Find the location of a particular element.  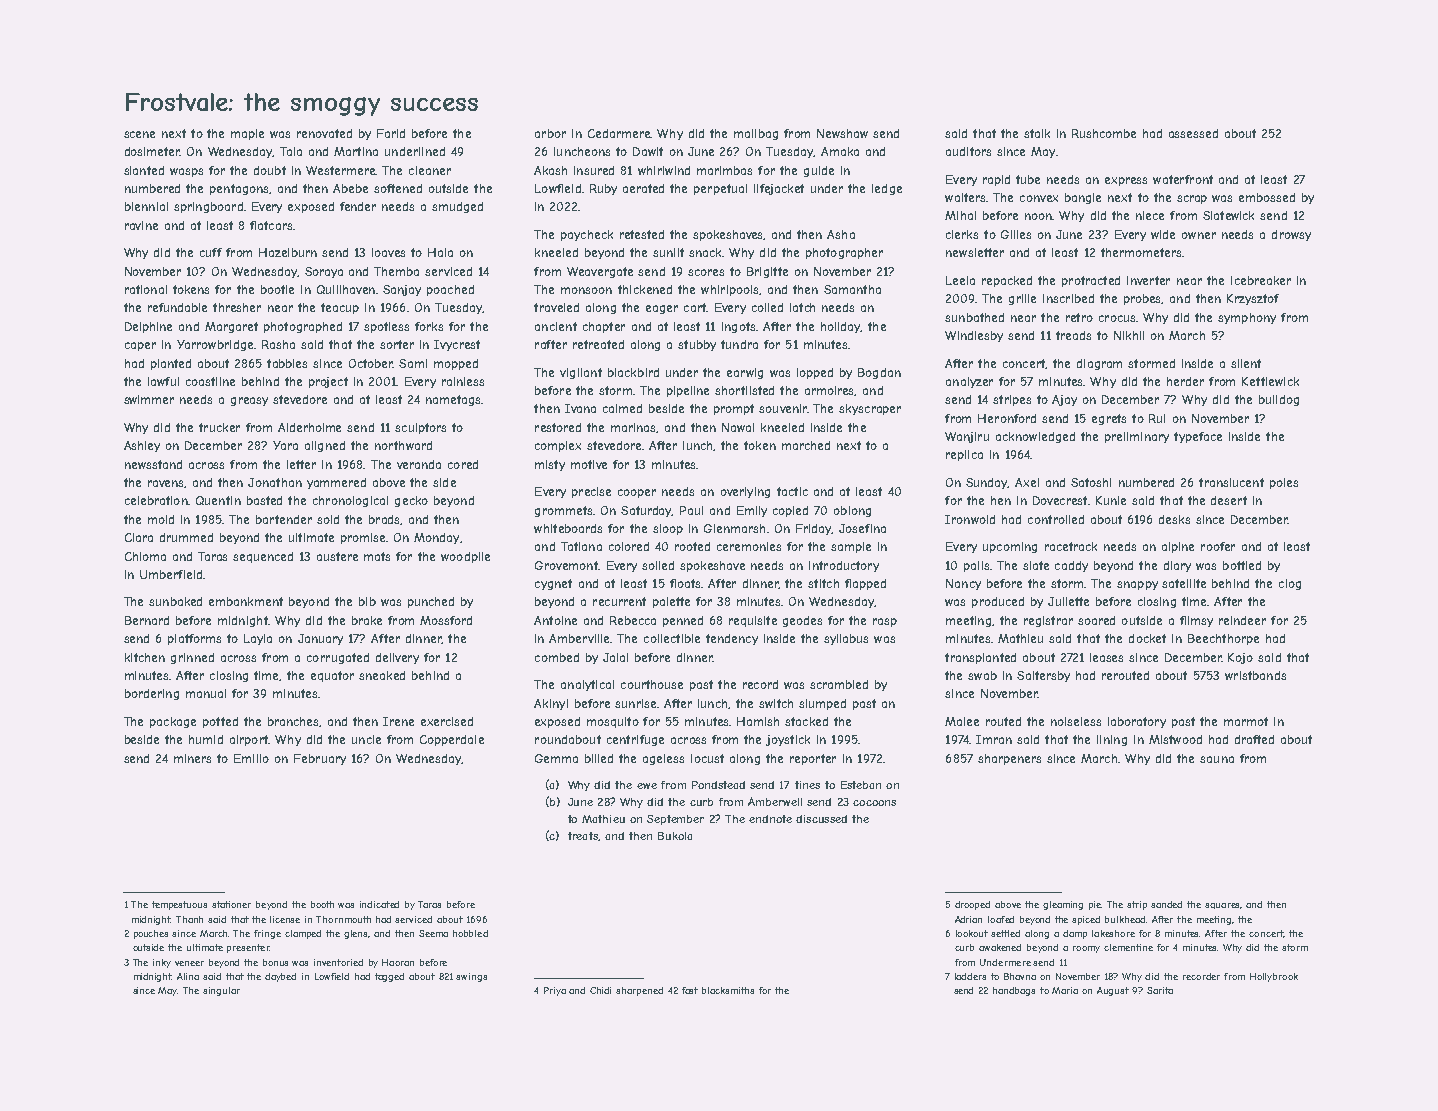

inventoried is located at coordinates (338, 962).
